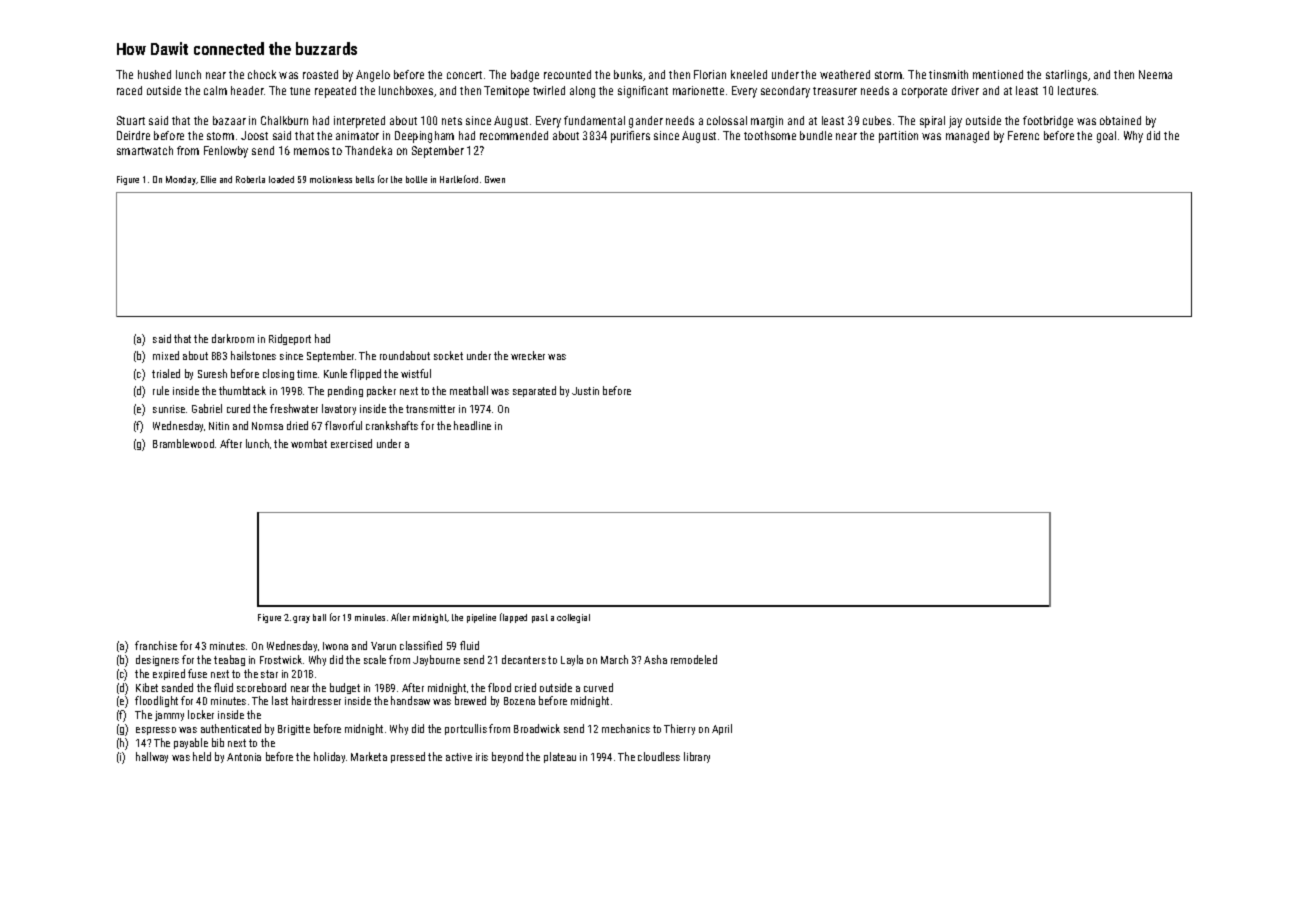  What do you see at coordinates (679, 729) in the screenshot?
I see `Thierry` at bounding box center [679, 729].
